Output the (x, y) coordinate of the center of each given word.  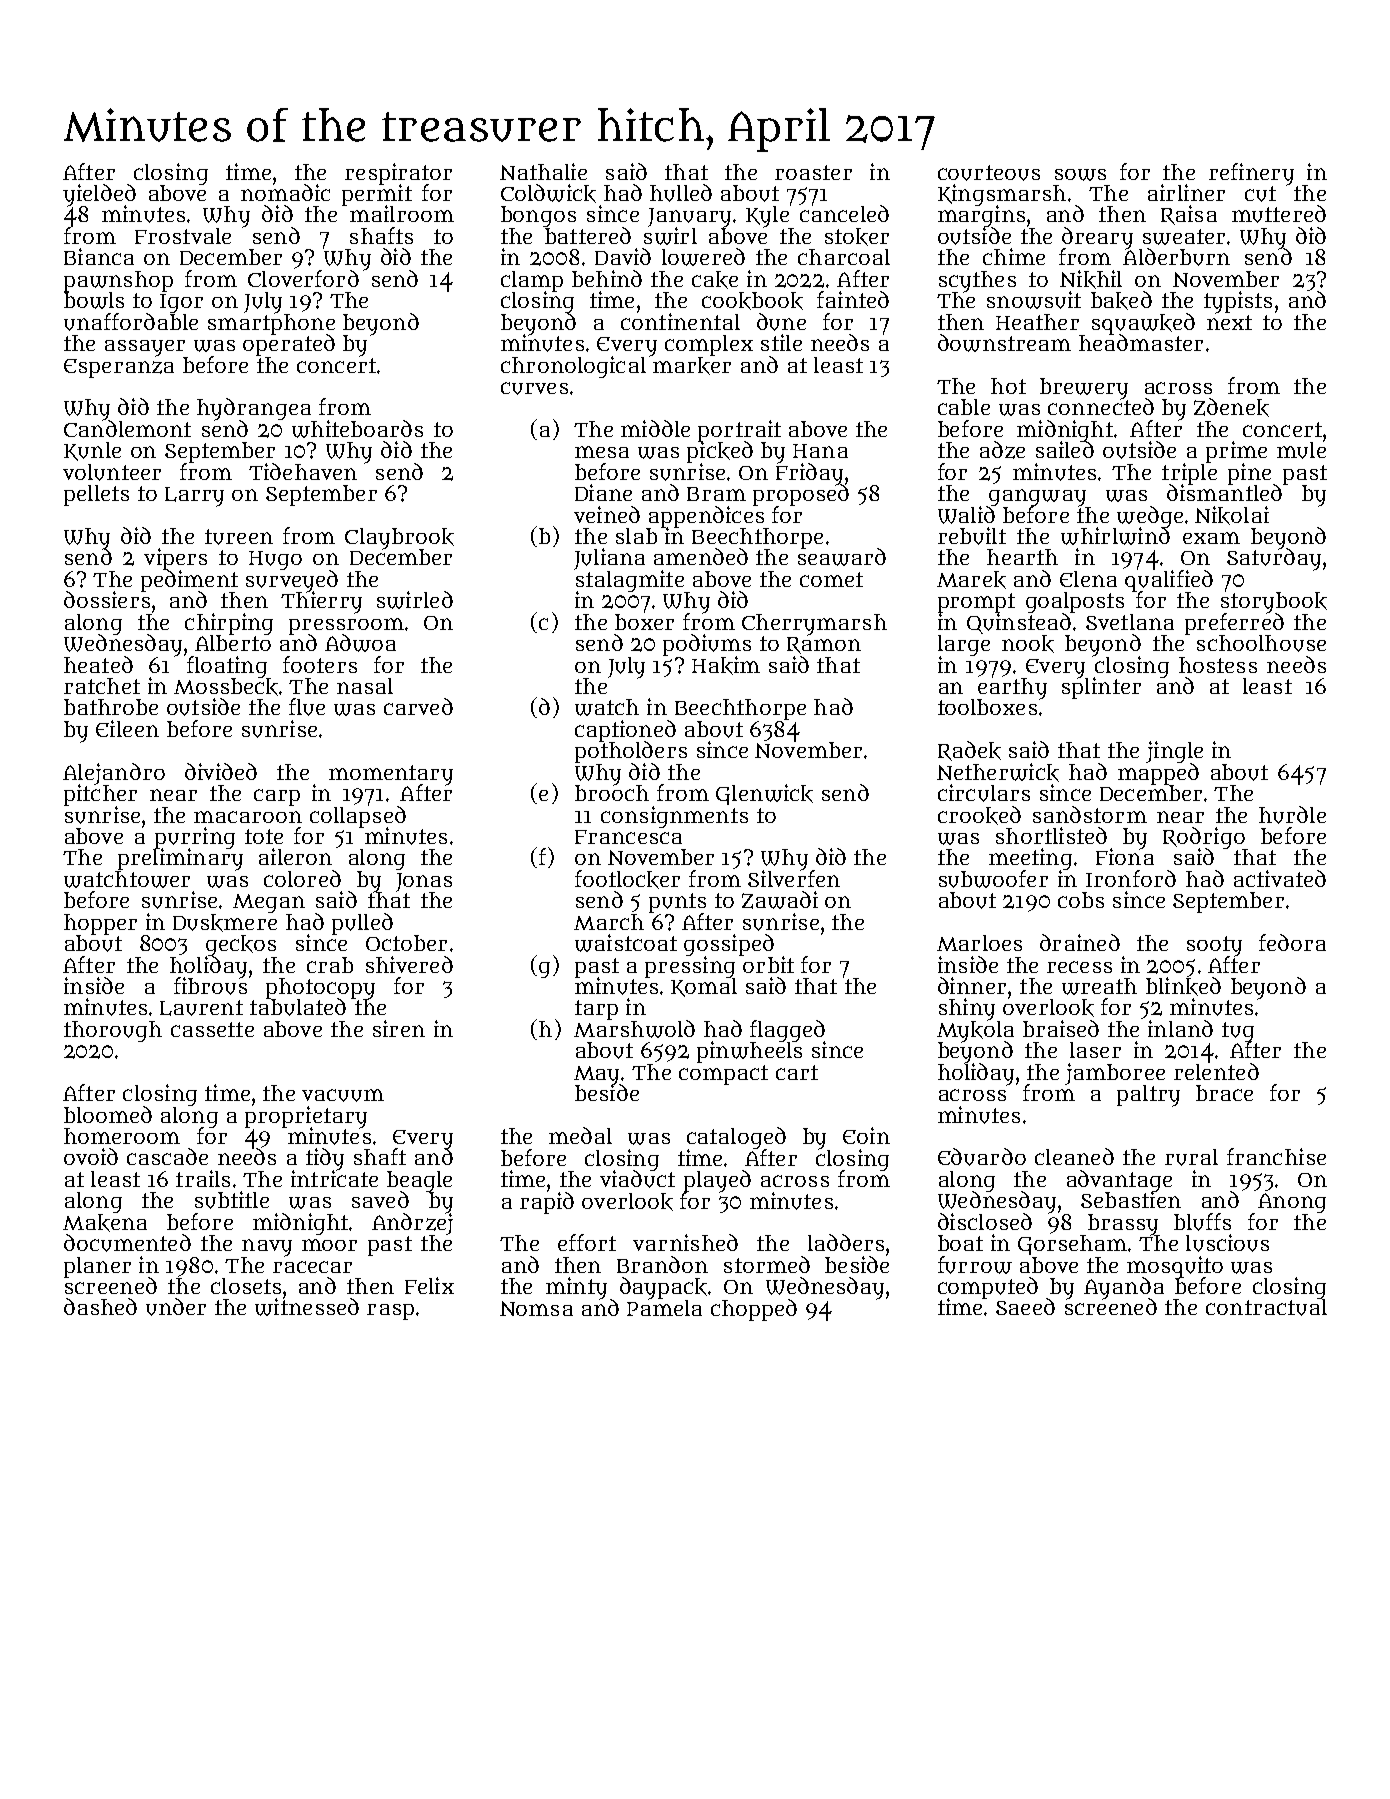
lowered (703, 257)
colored (302, 878)
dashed (100, 1306)
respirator (398, 173)
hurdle (1292, 815)
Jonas (424, 882)
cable (964, 407)
